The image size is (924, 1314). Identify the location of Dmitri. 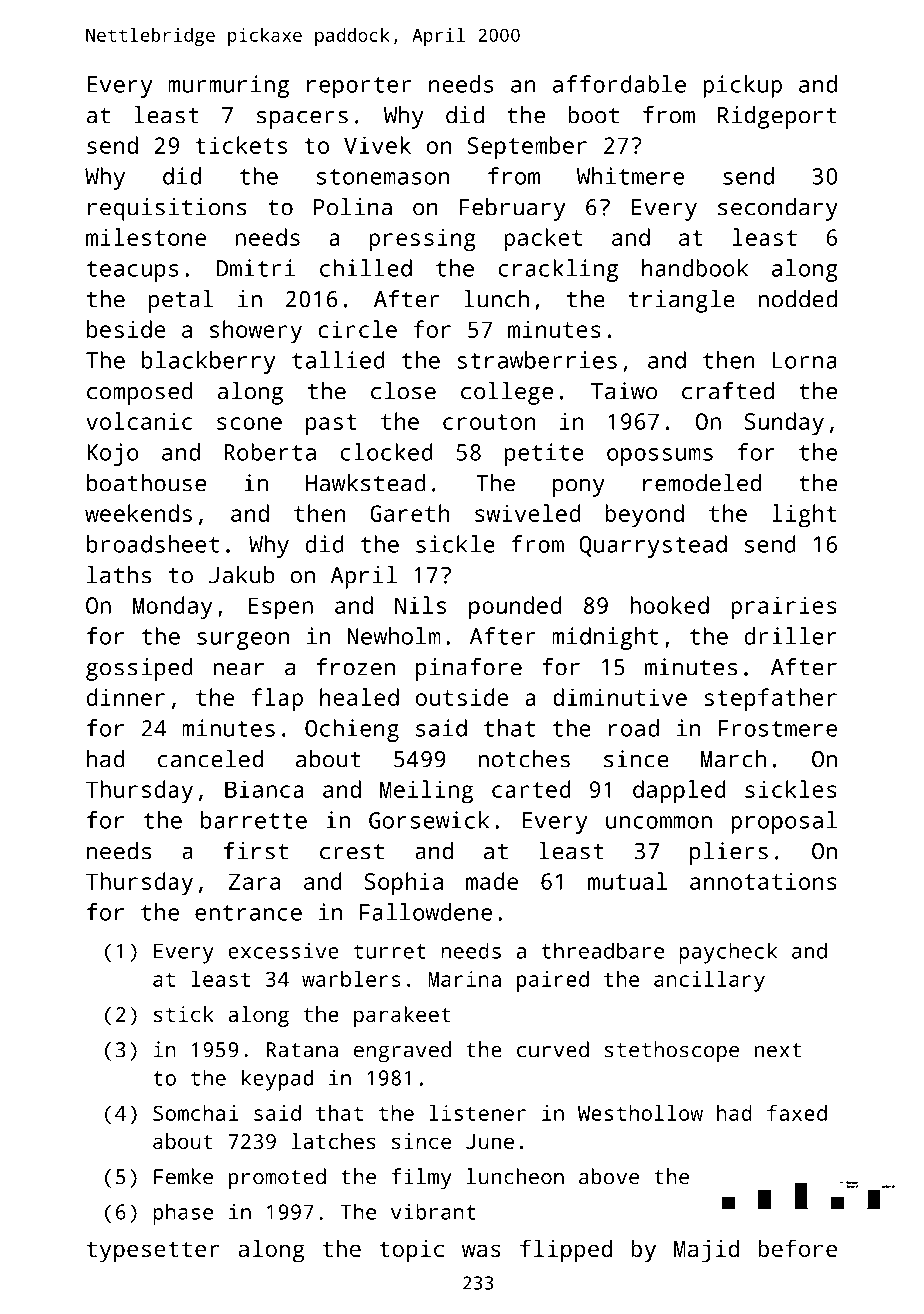
(255, 268).
